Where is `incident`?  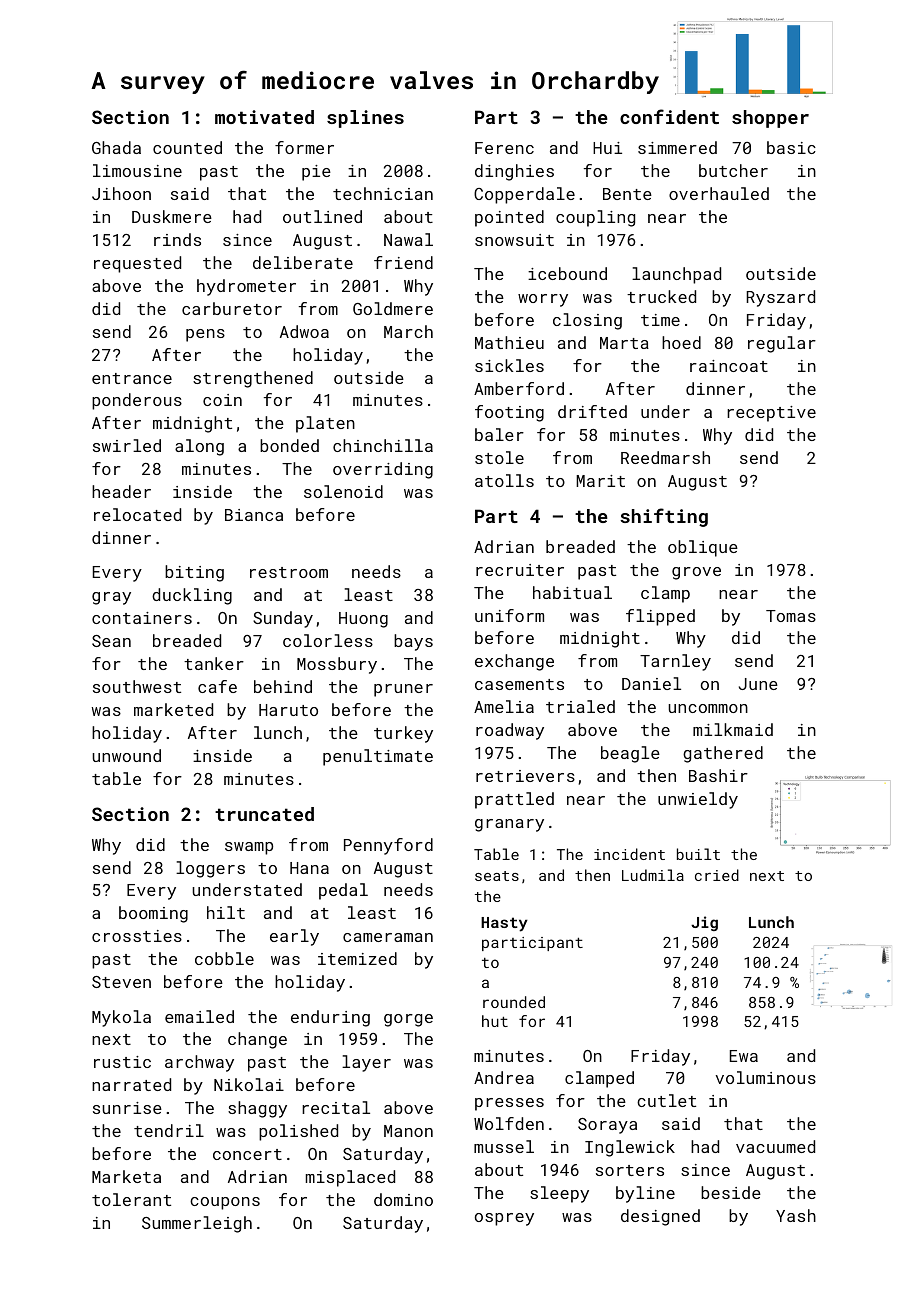 incident is located at coordinates (629, 854).
